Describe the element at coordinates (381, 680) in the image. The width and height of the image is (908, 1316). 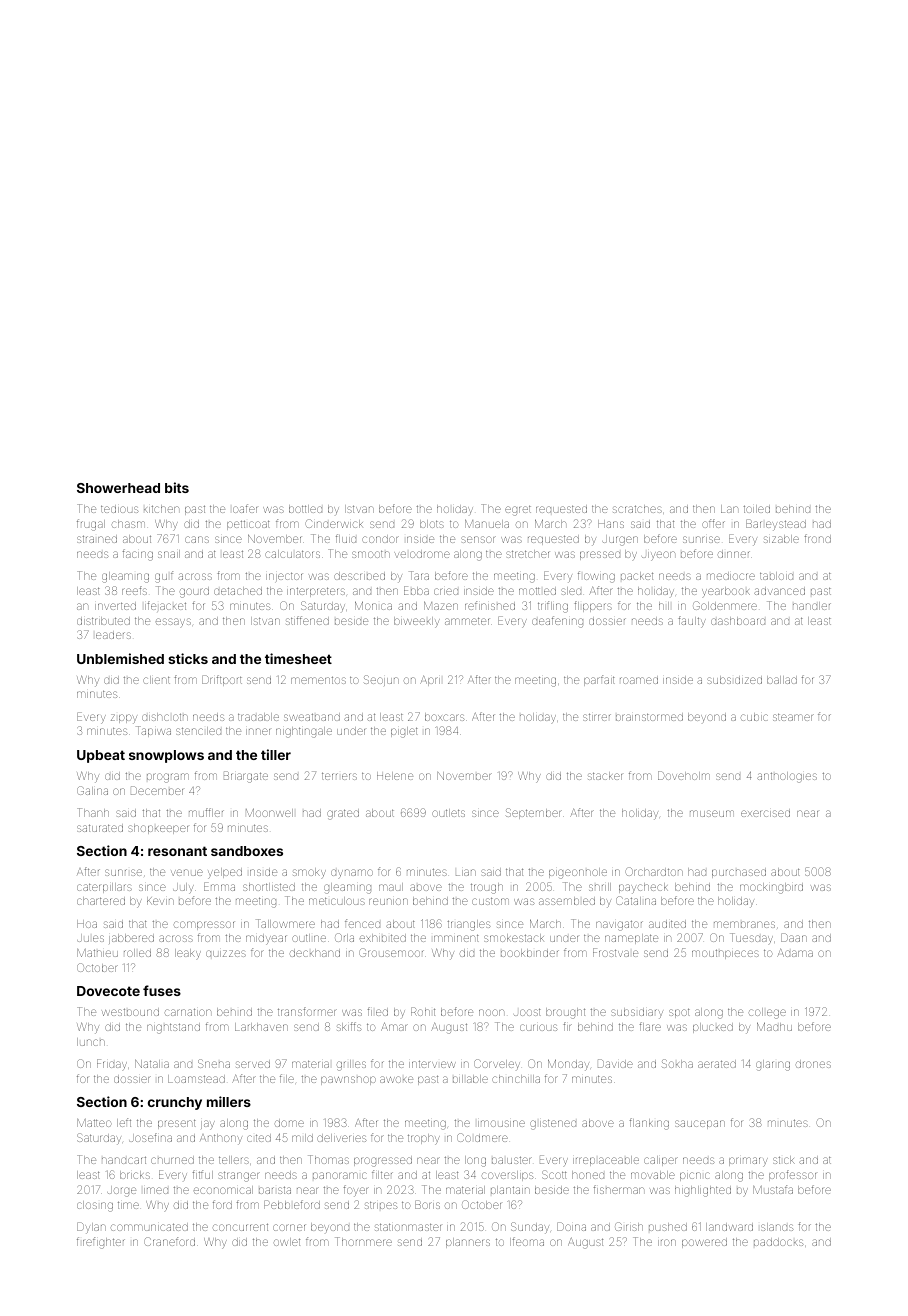
I see `Seojun` at that location.
